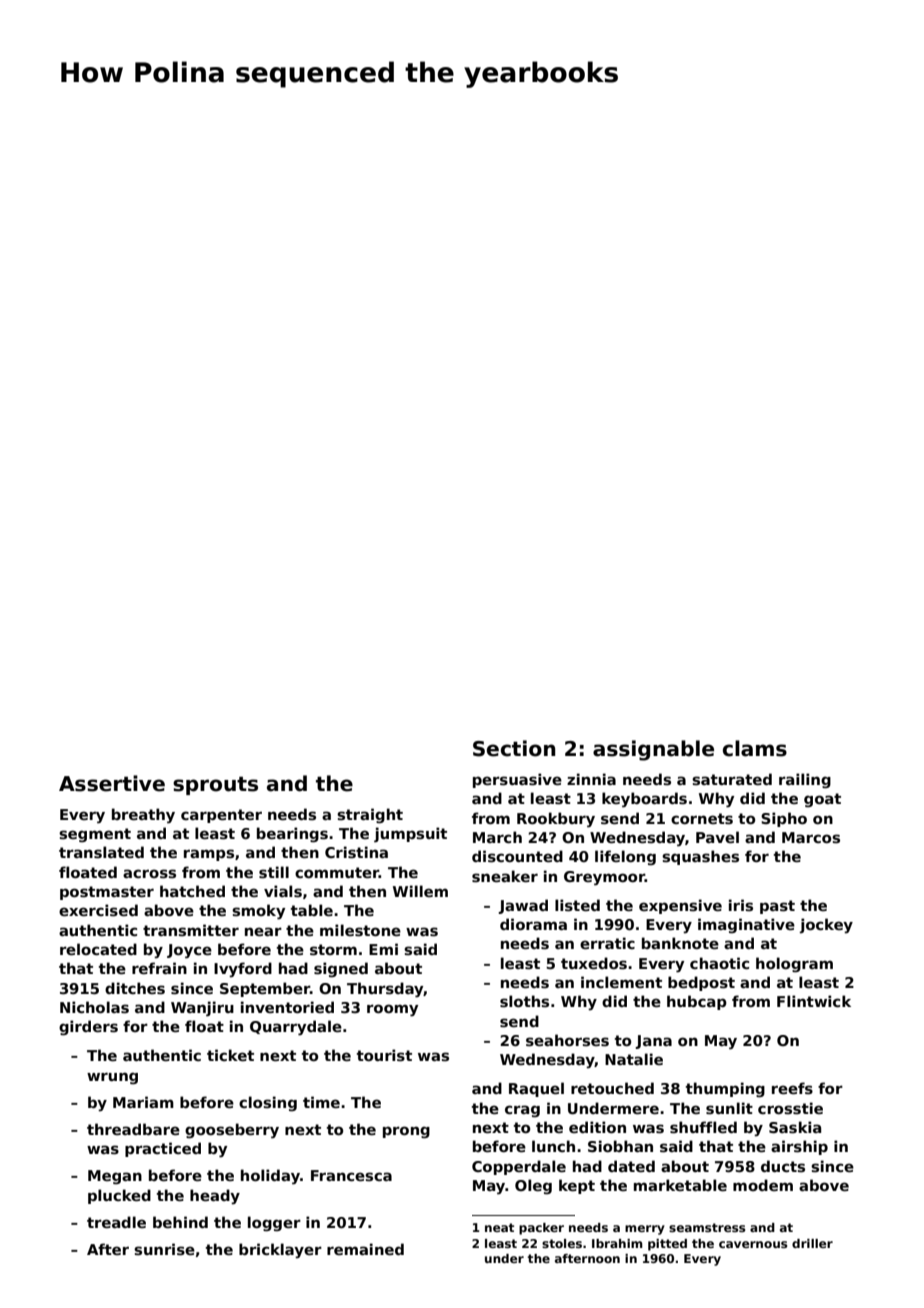  What do you see at coordinates (365, 1249) in the page?
I see `remained` at bounding box center [365, 1249].
